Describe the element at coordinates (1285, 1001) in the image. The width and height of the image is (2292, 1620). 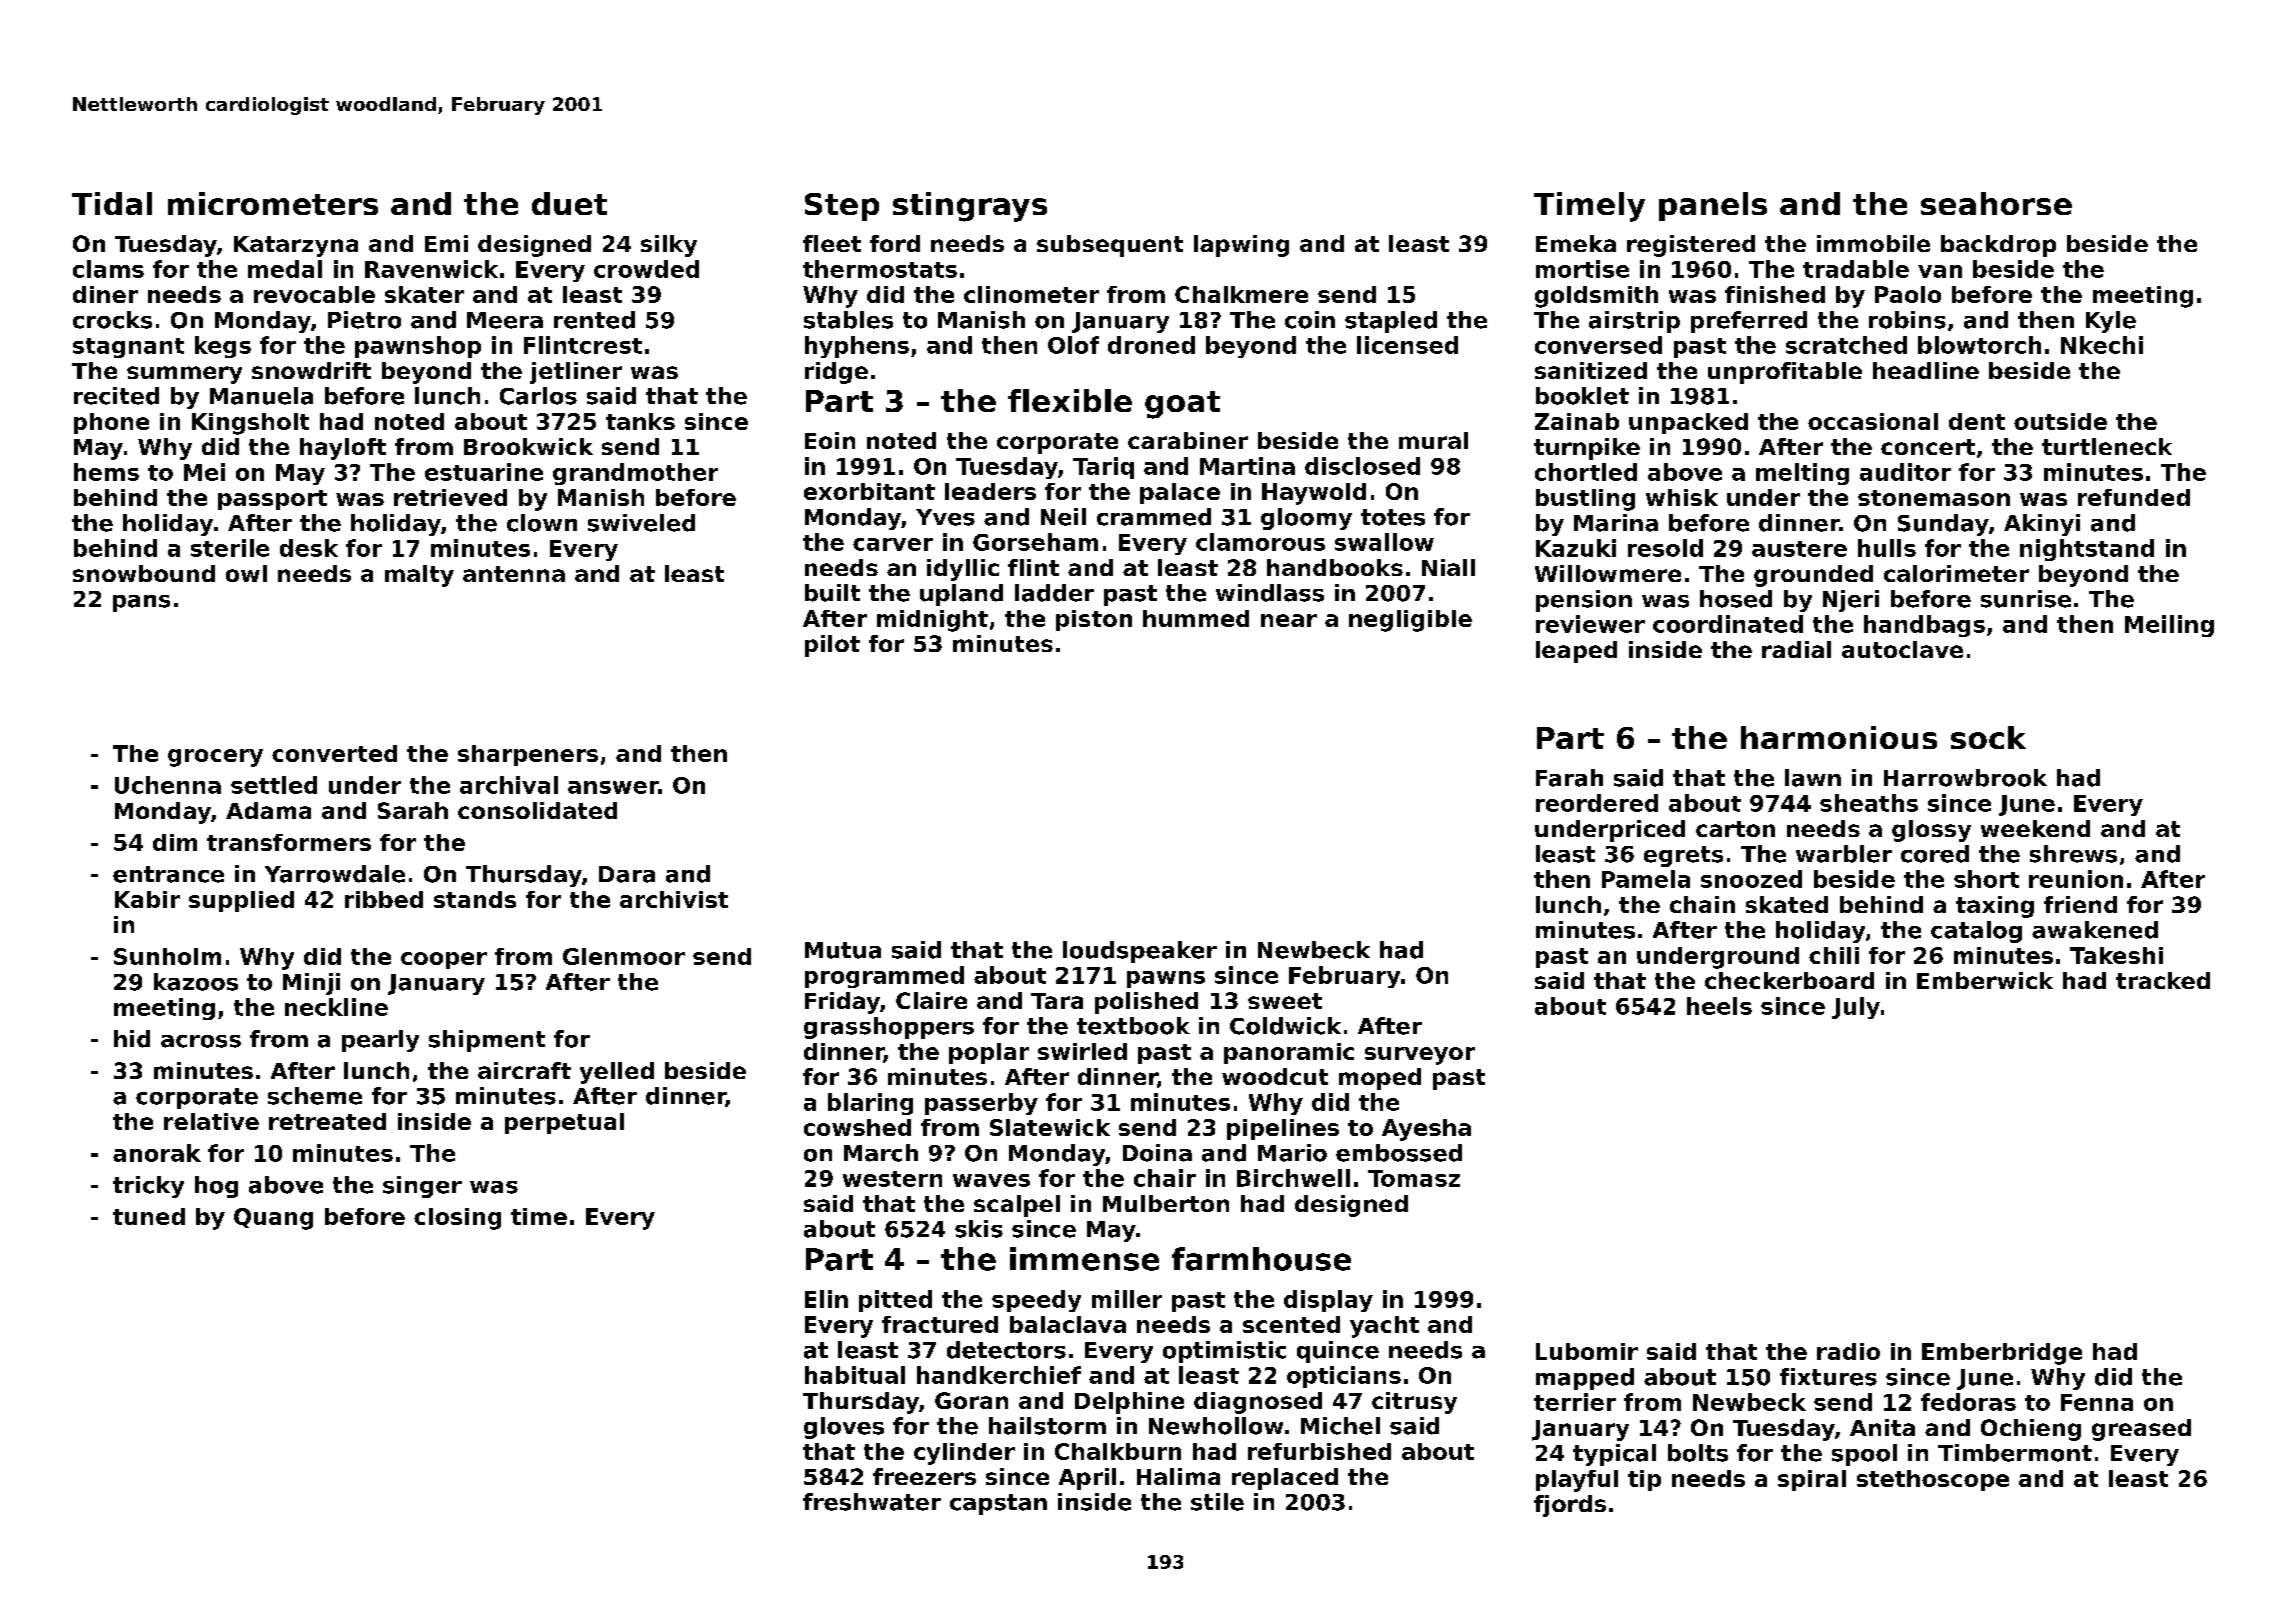
I see `sweet` at that location.
